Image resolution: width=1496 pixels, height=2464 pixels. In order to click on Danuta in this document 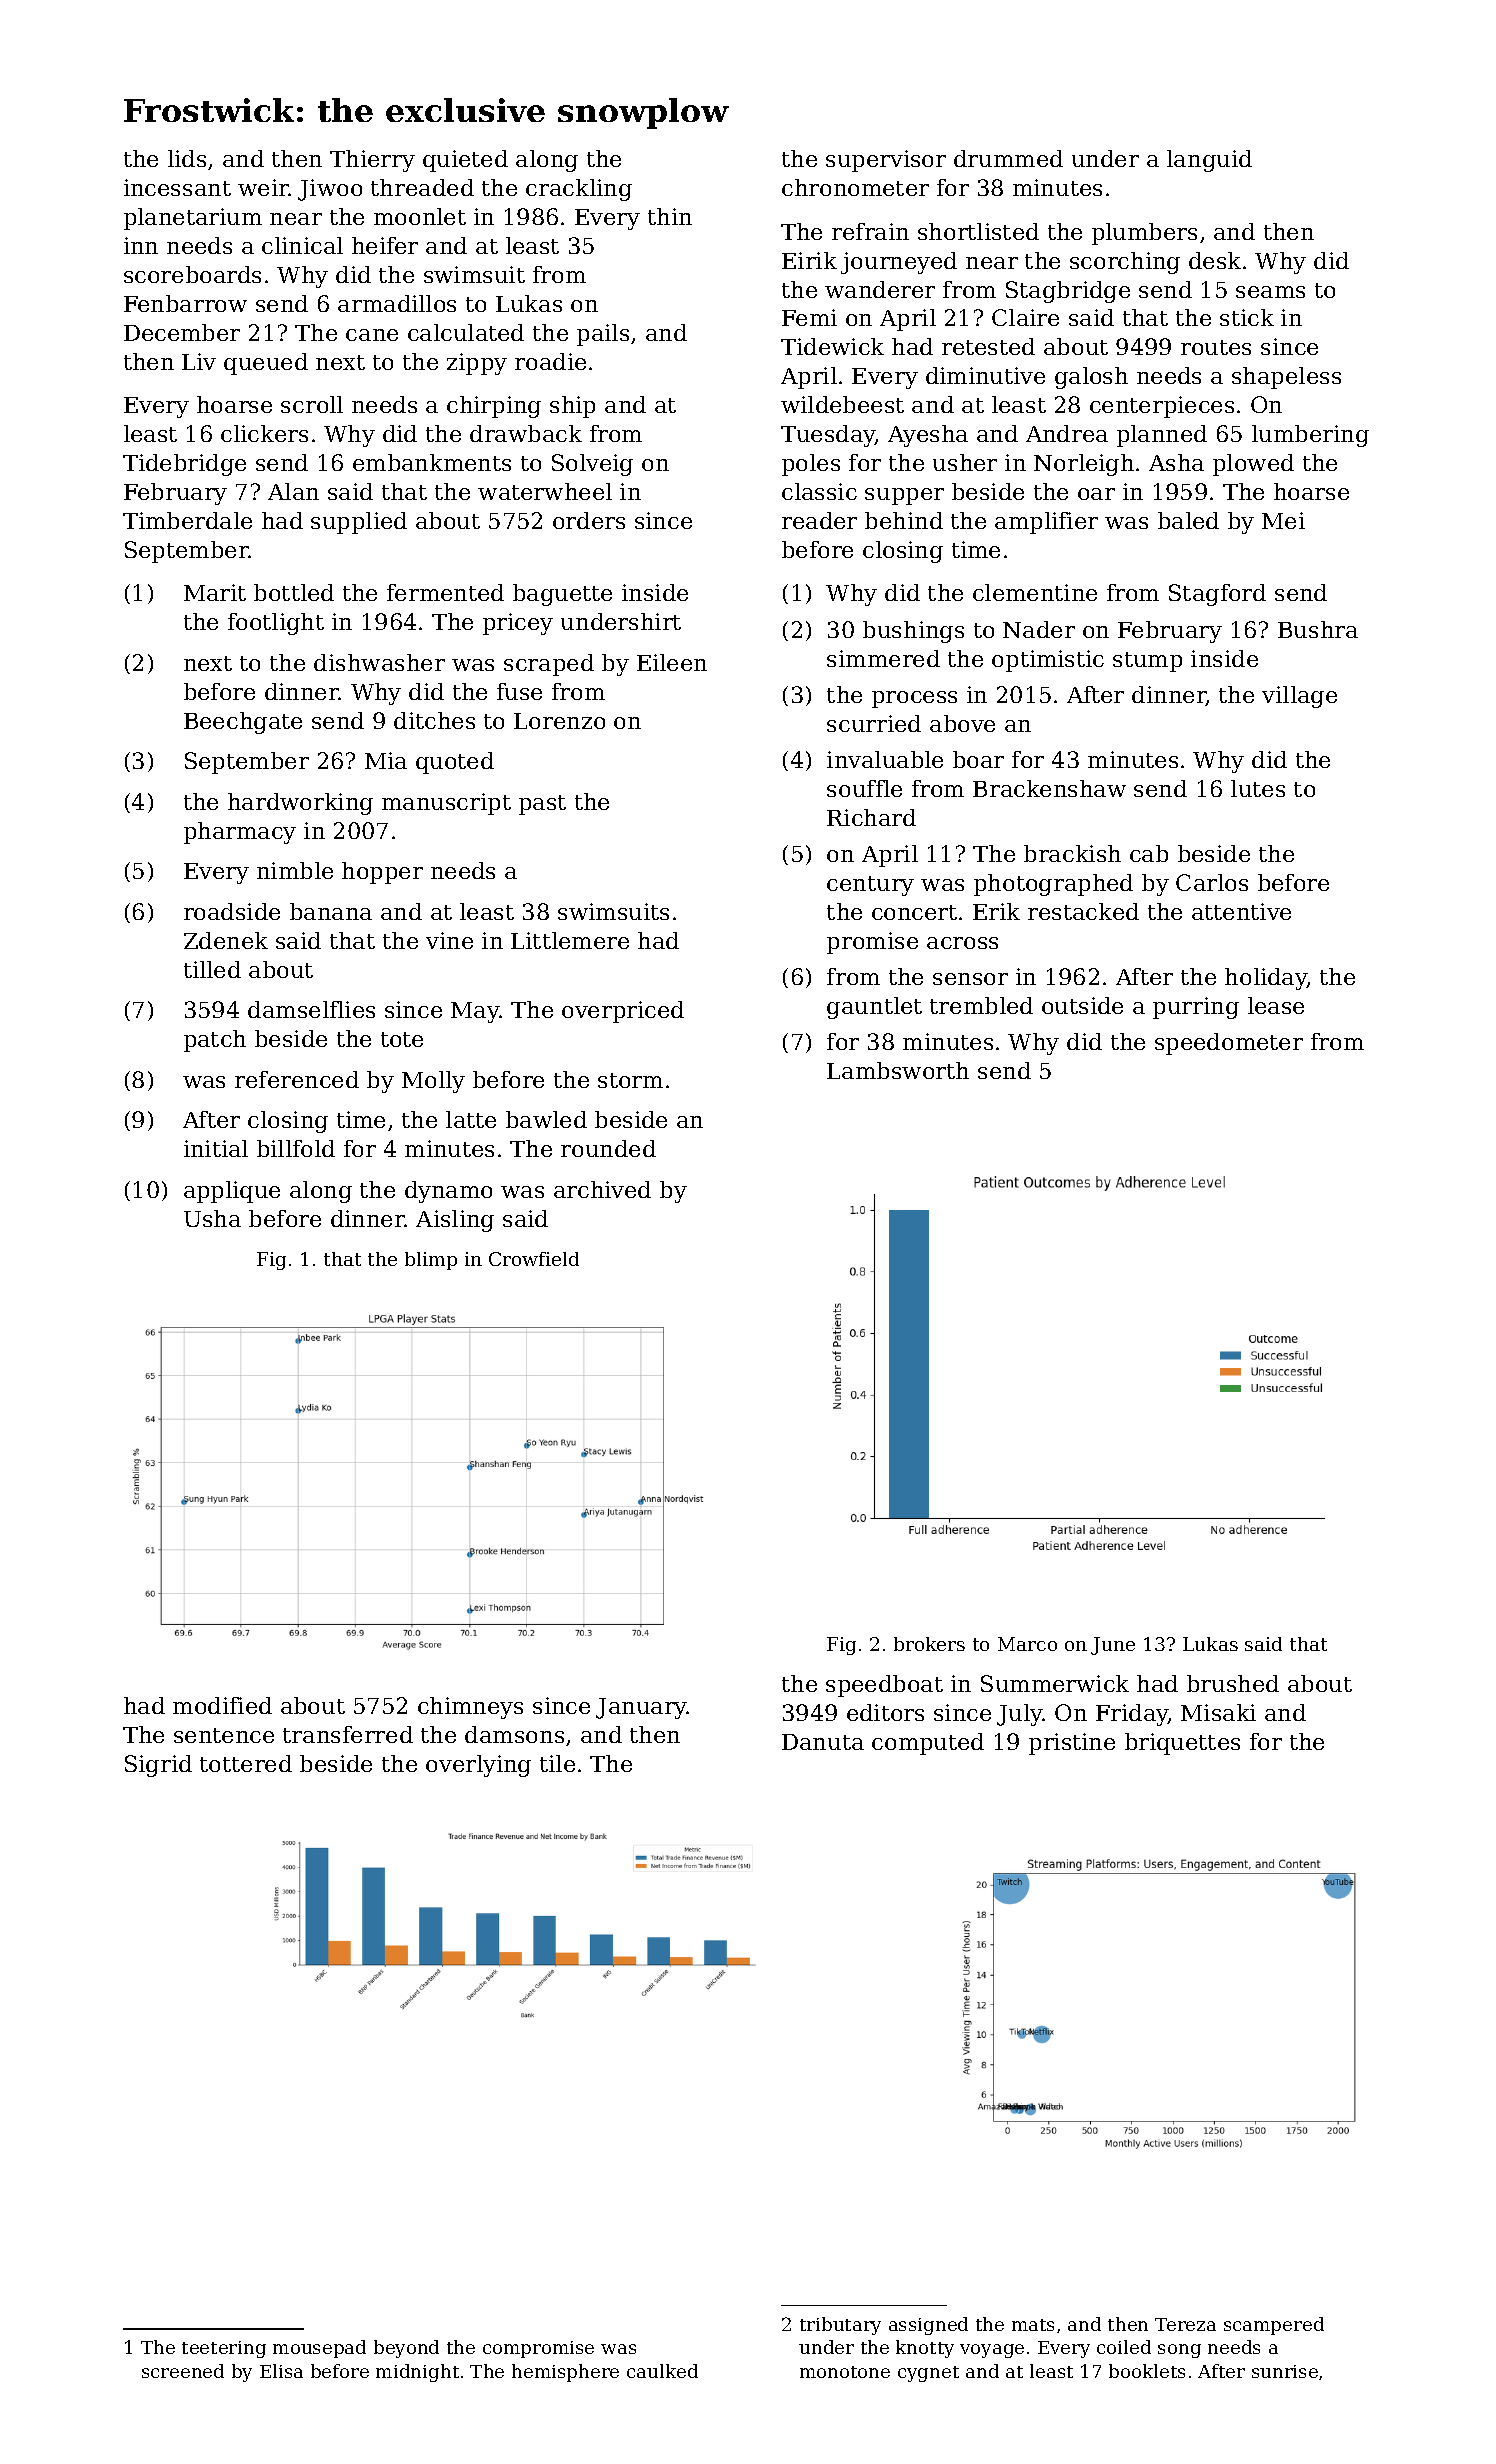, I will do `click(823, 1742)`.
